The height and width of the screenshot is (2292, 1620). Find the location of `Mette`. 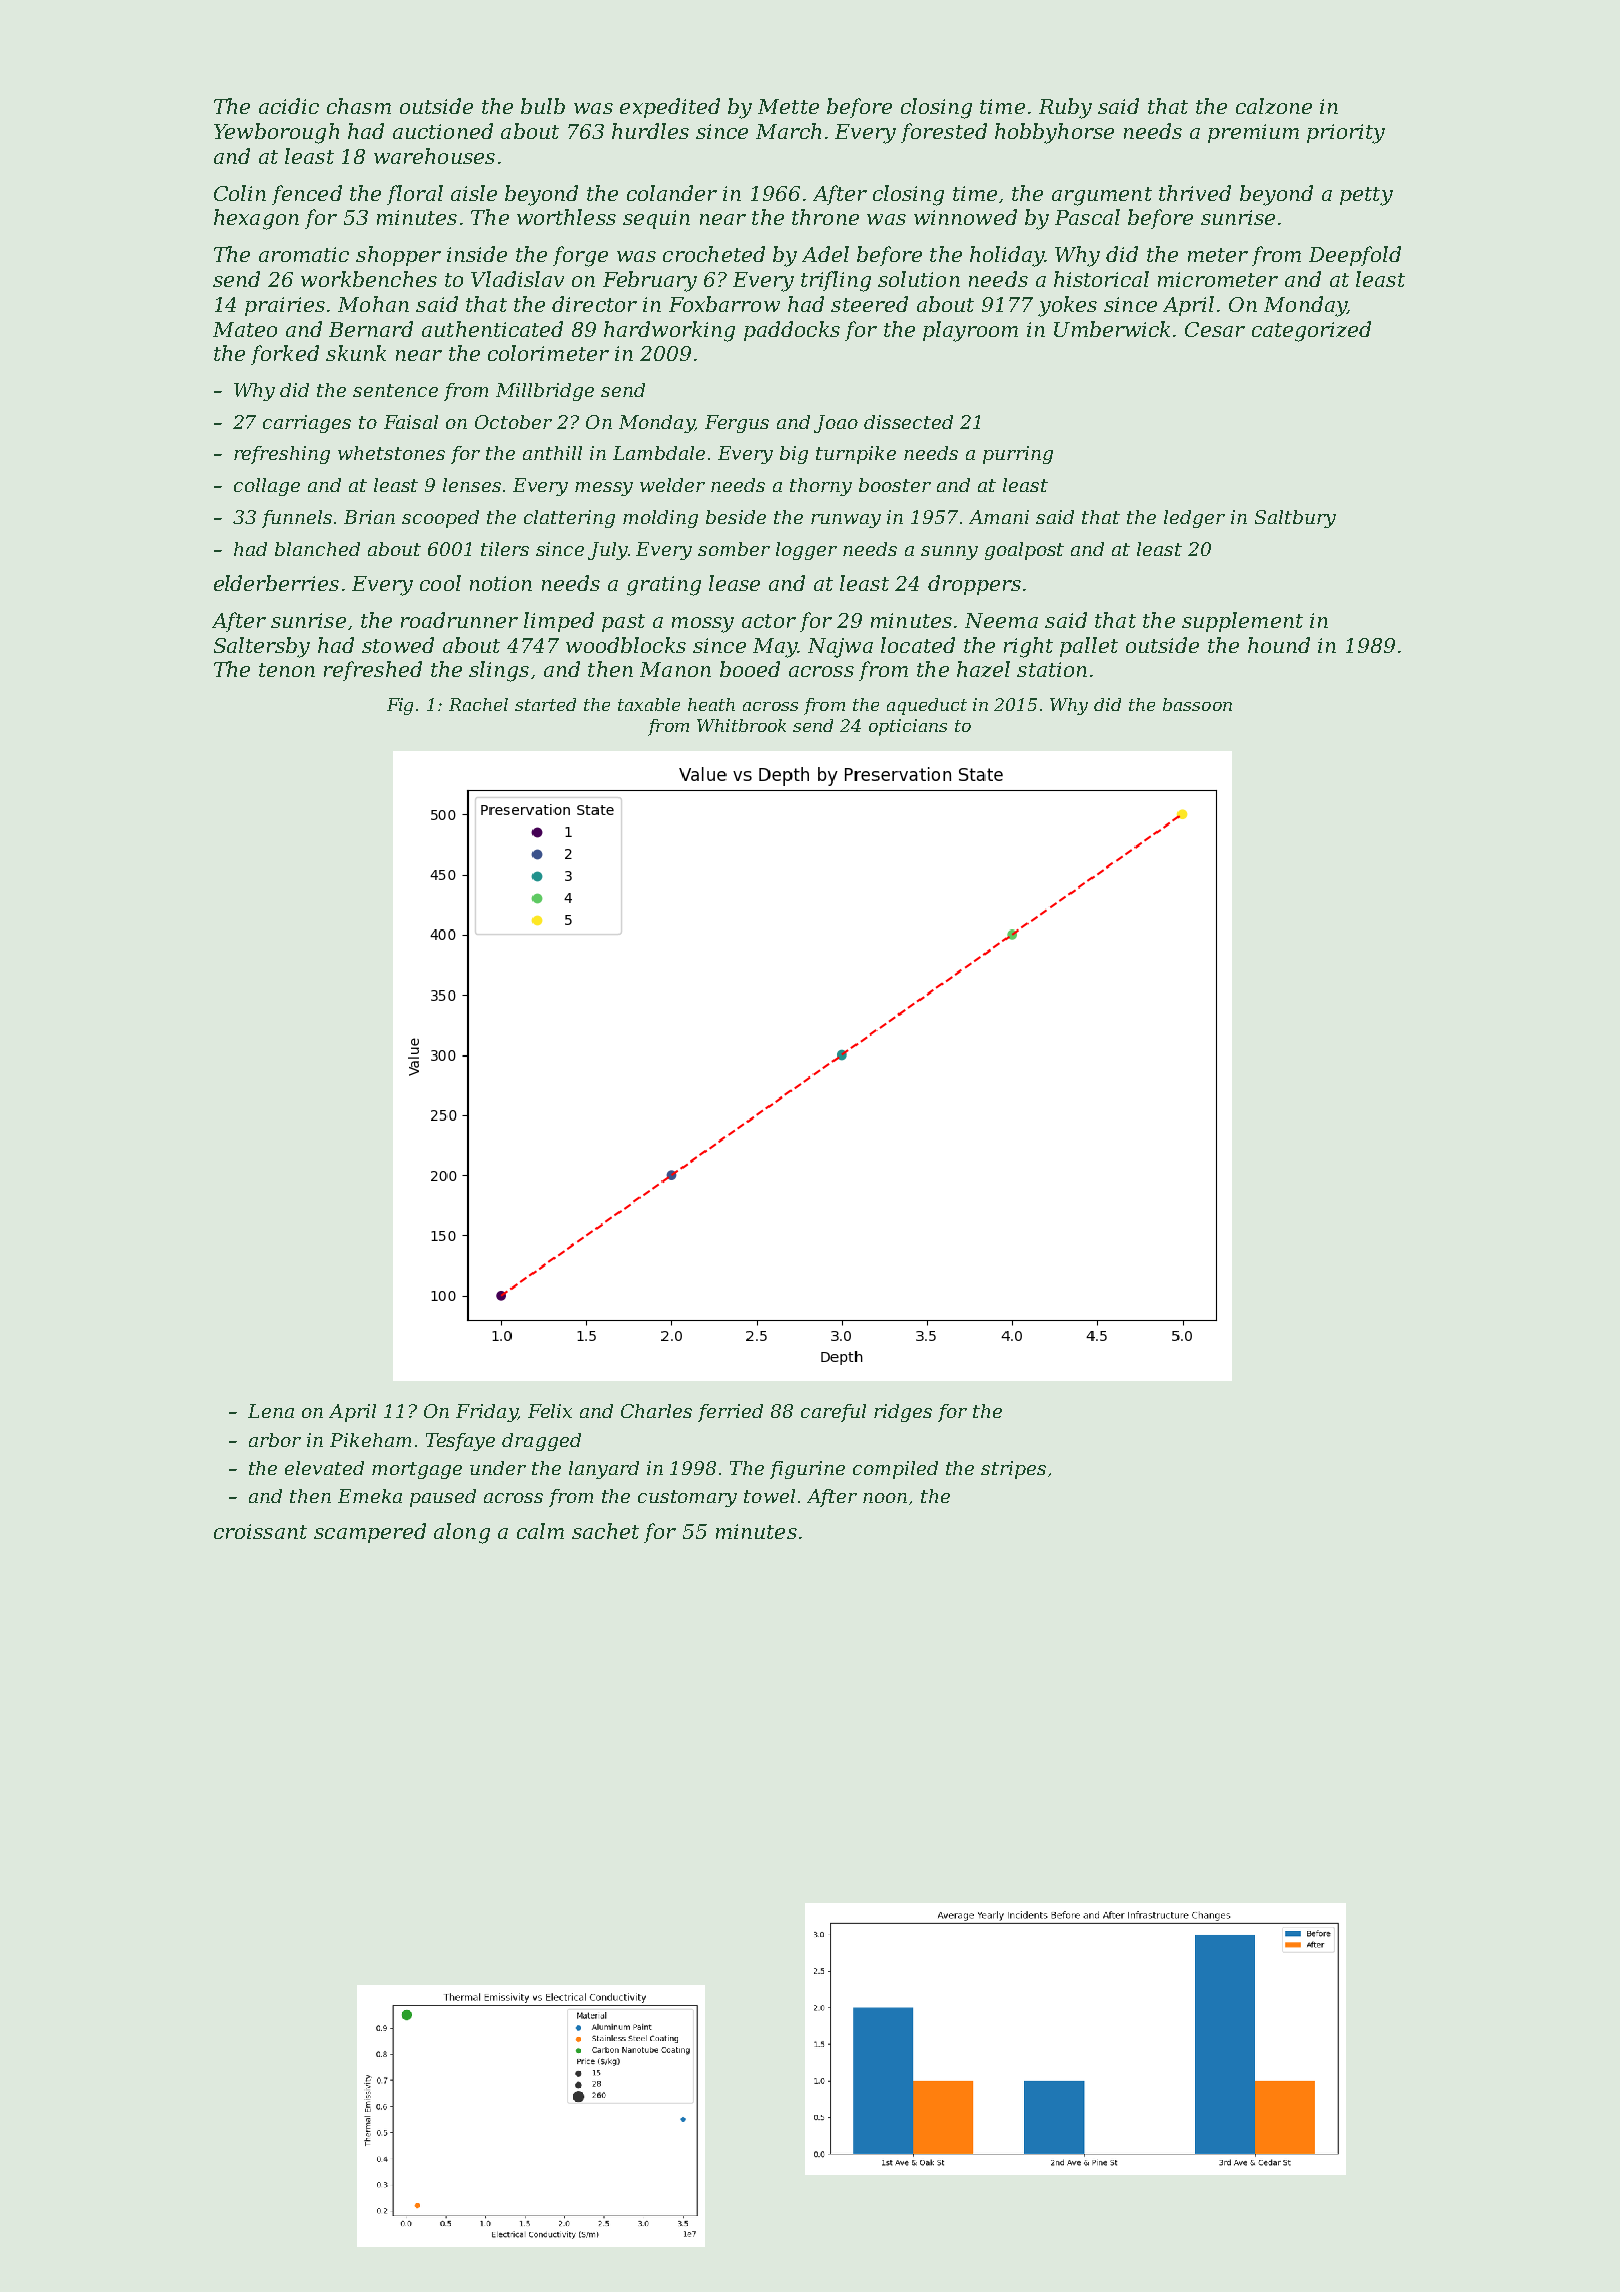

Mette is located at coordinates (788, 106).
